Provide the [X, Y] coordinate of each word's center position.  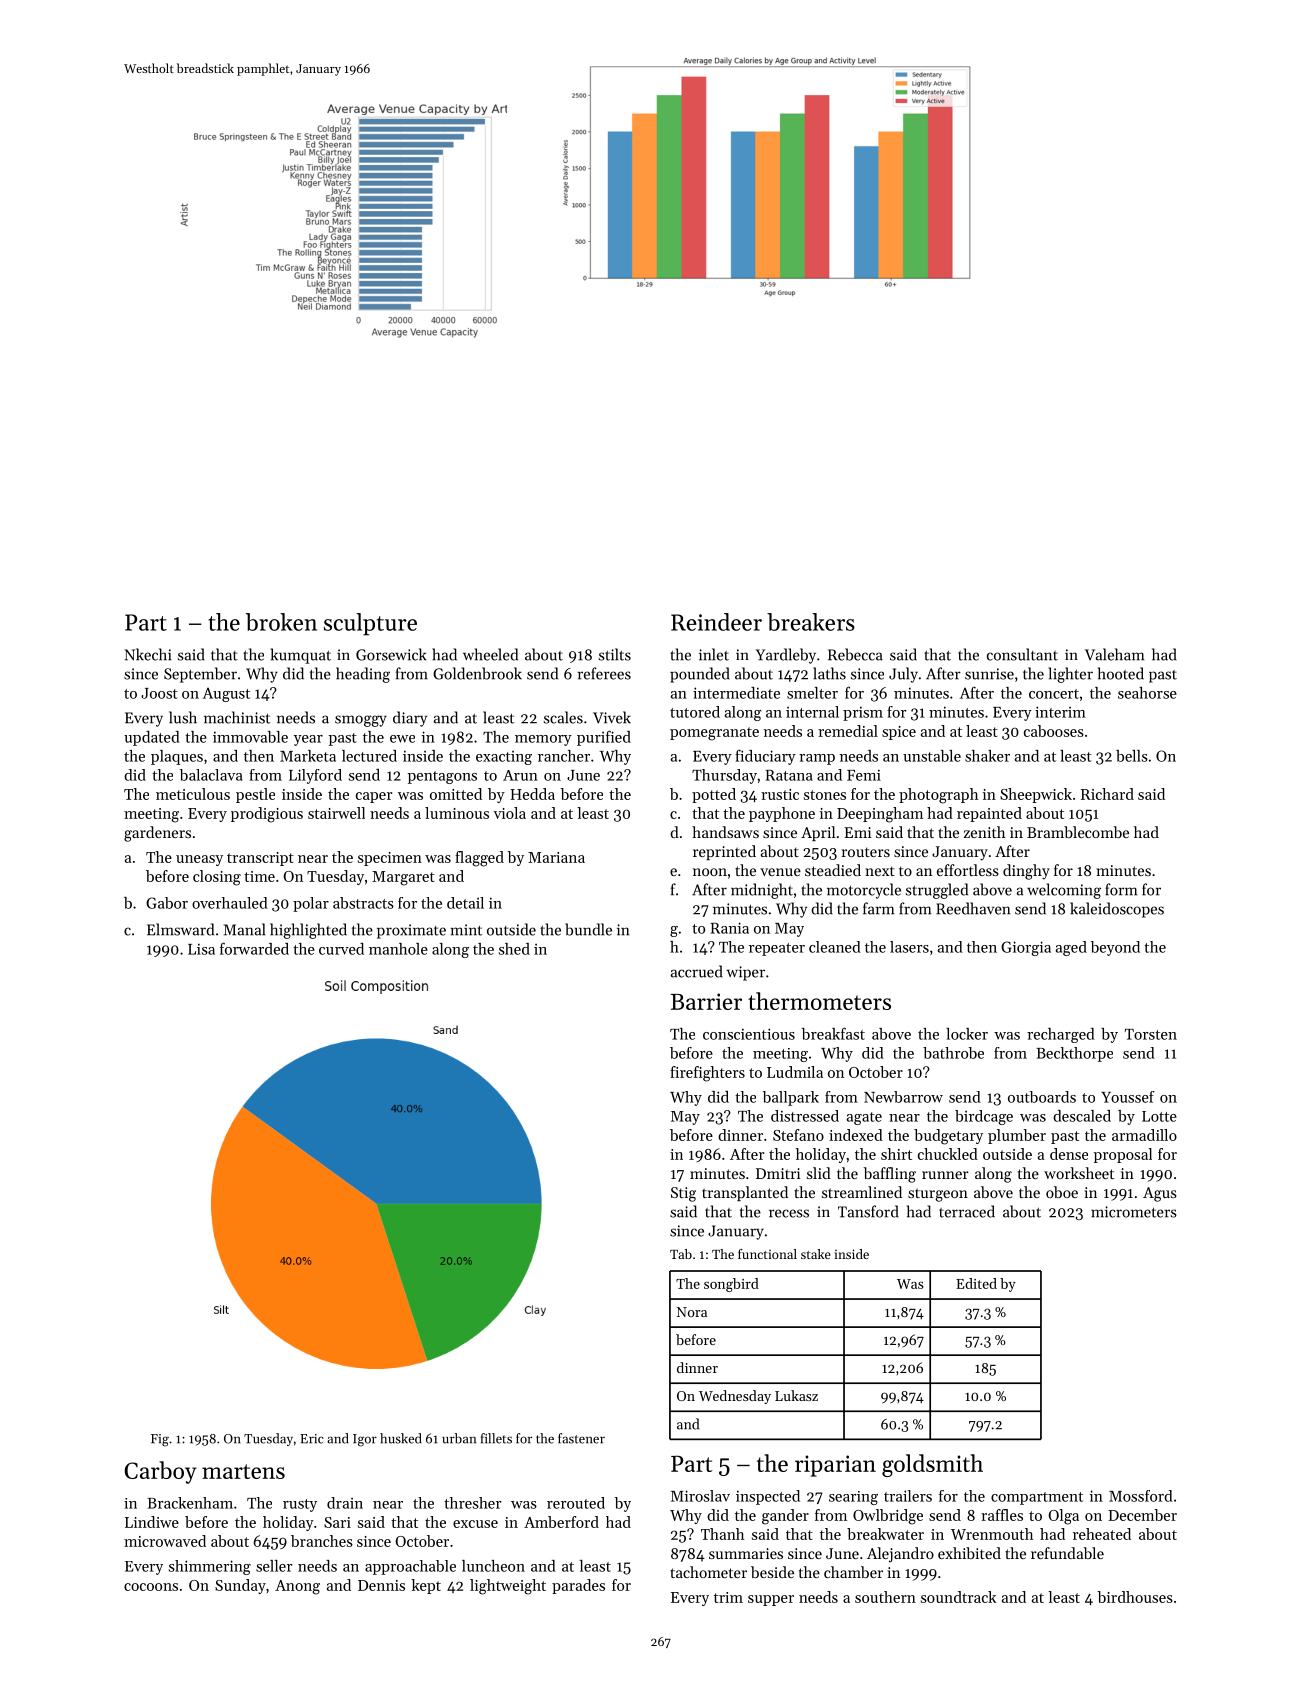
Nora [692, 1312]
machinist [237, 717]
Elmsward [180, 929]
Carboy [161, 1472]
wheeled [490, 654]
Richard [1107, 794]
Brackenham [190, 1503]
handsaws [725, 832]
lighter [1070, 675]
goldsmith [932, 1465]
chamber [853, 1572]
